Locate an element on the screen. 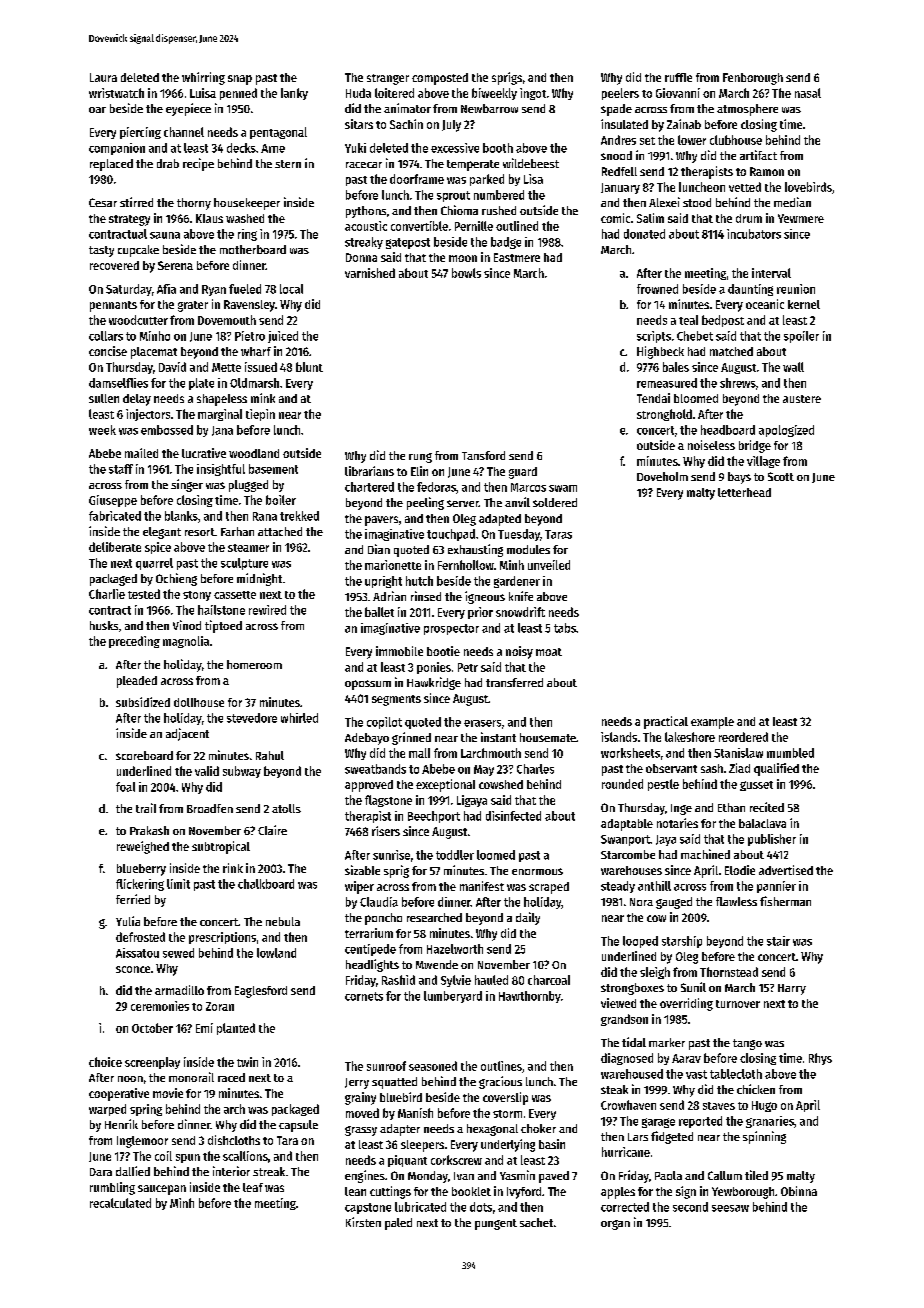 The height and width of the screenshot is (1308, 924). wildebeest is located at coordinates (531, 163).
